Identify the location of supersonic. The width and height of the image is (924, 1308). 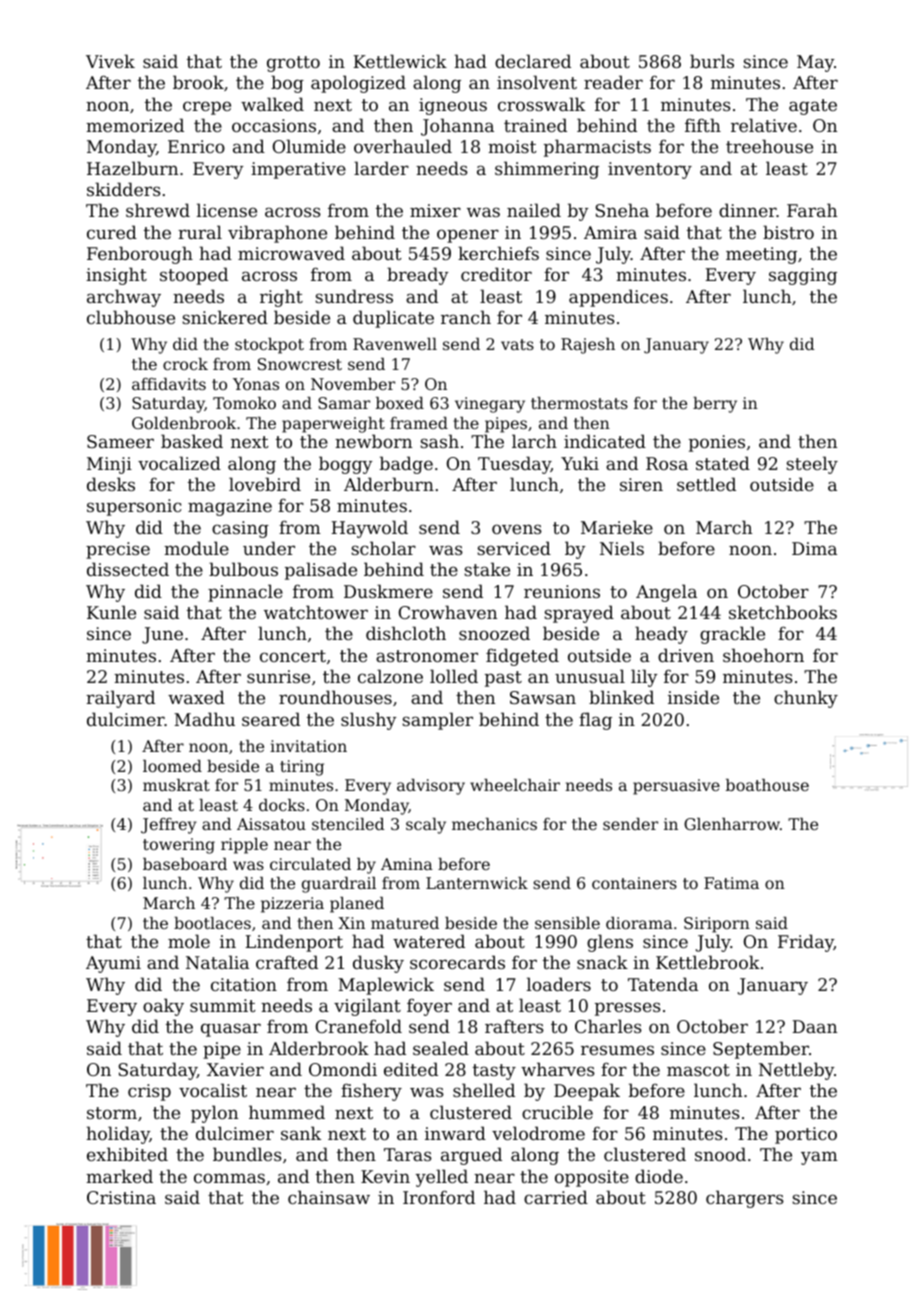
(134, 507).
